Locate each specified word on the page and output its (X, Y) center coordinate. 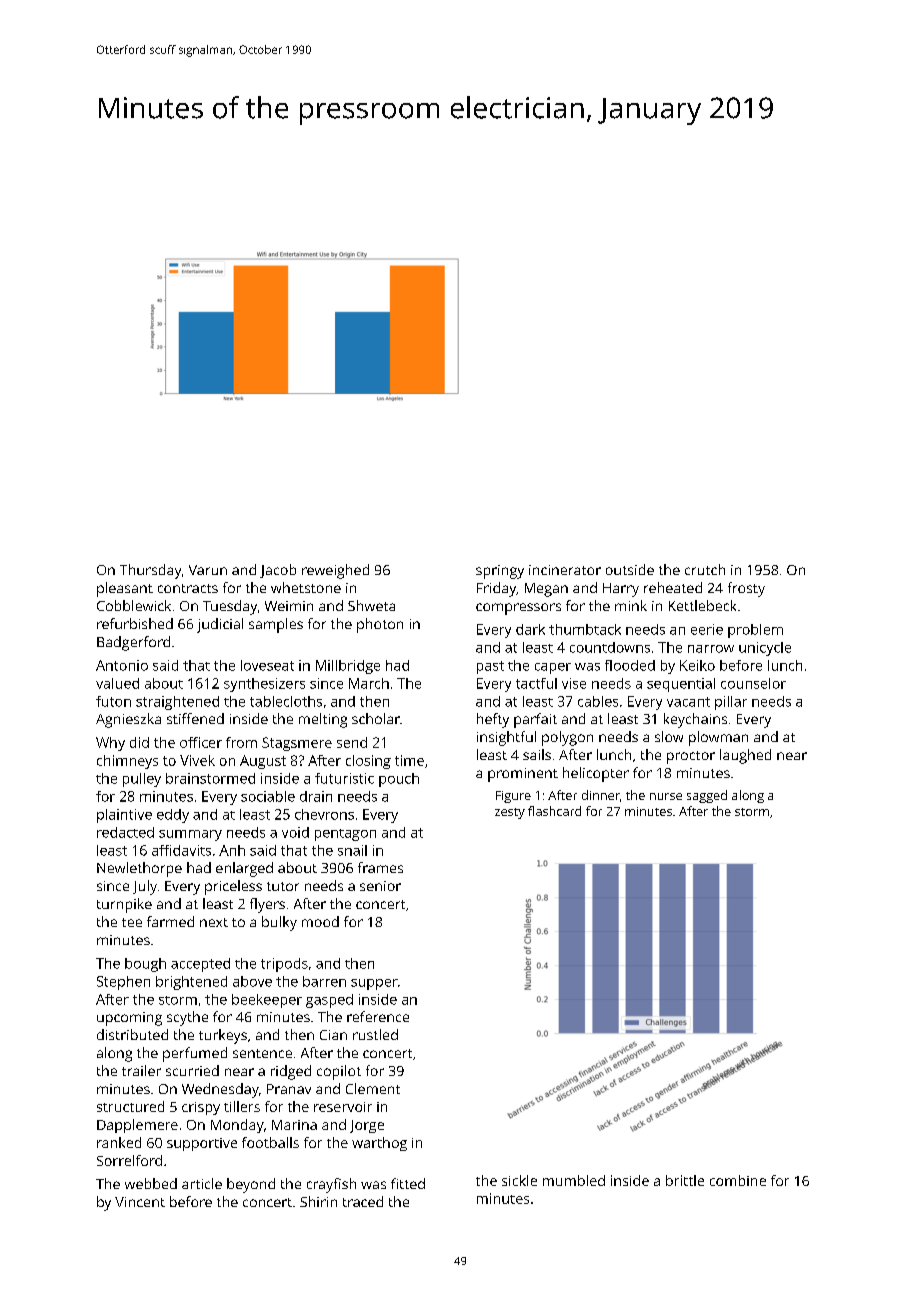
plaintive (124, 816)
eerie (707, 629)
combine (738, 1180)
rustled (375, 1034)
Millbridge (348, 667)
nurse (666, 796)
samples (276, 625)
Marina (294, 1125)
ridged (291, 1072)
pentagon (345, 835)
